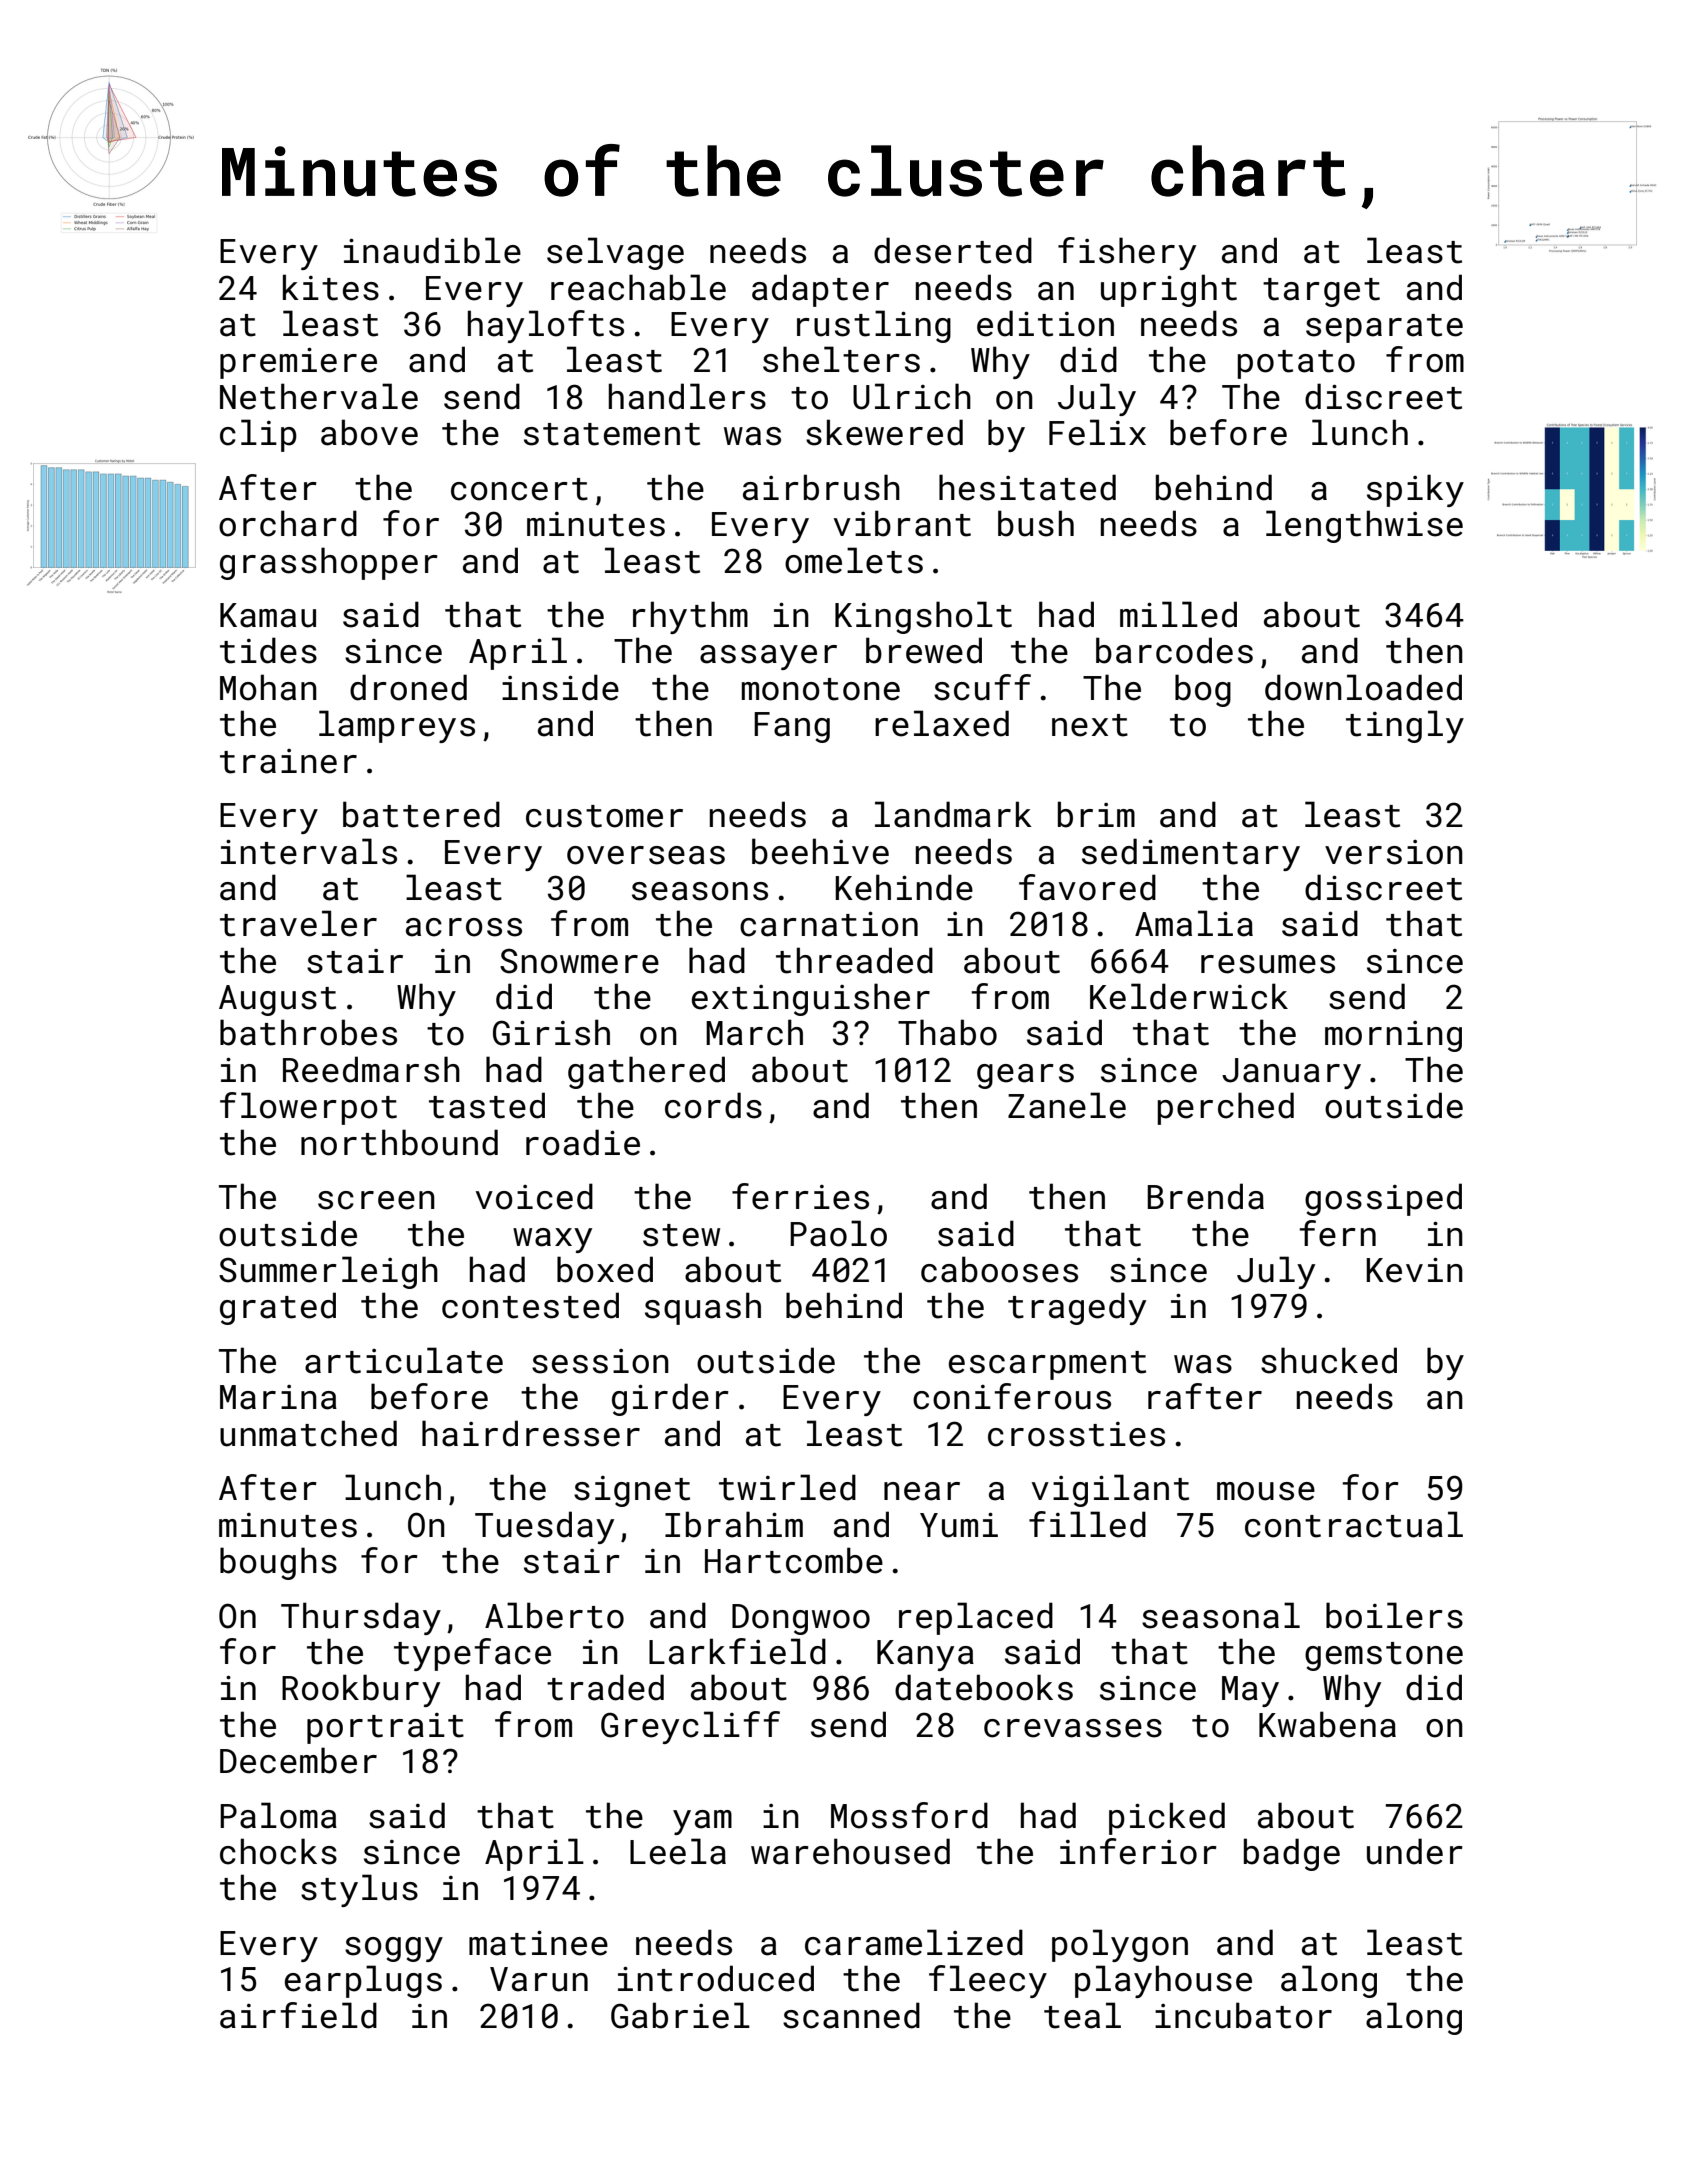  What do you see at coordinates (539, 1979) in the screenshot?
I see `Varun` at bounding box center [539, 1979].
